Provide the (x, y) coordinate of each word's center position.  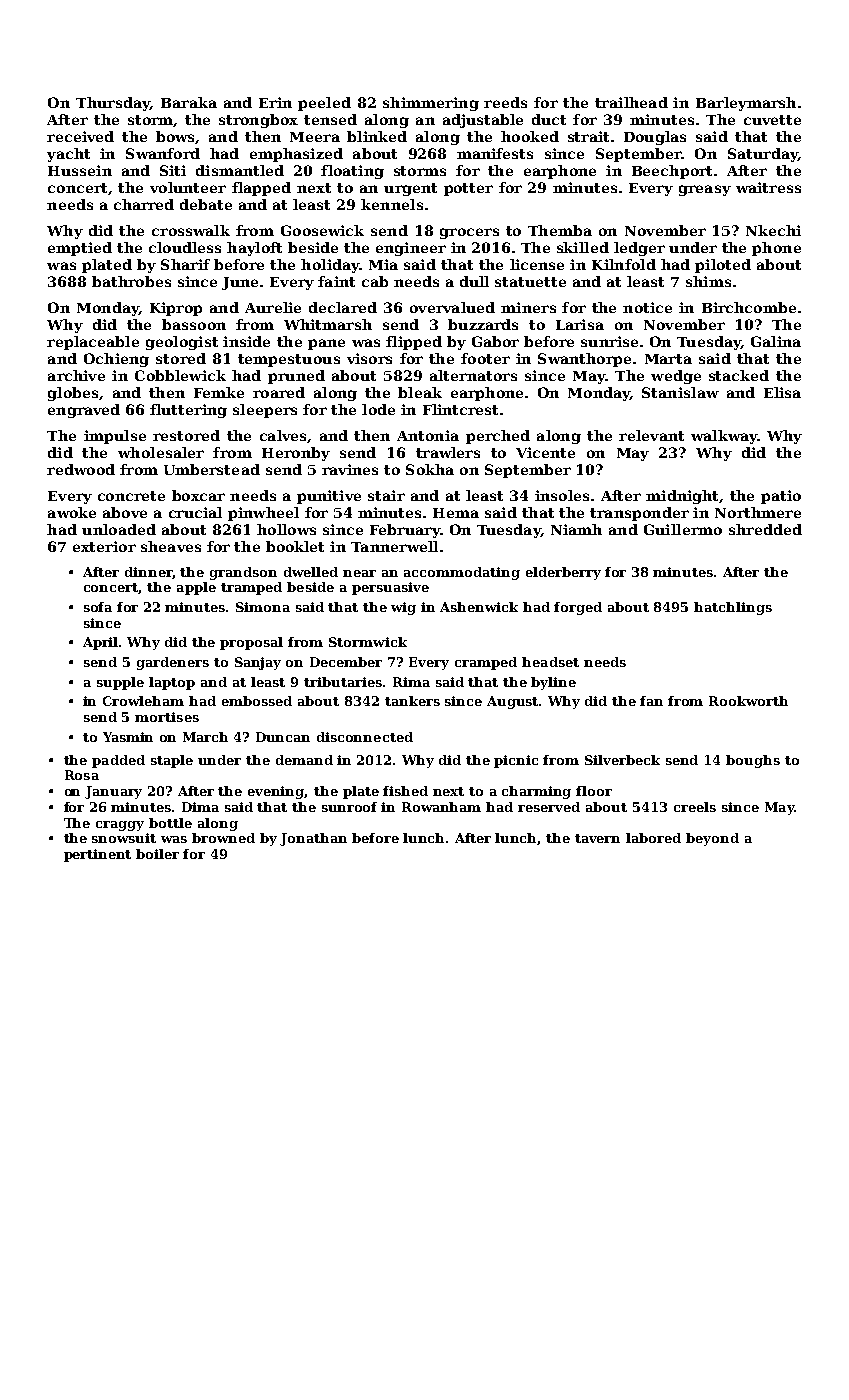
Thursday (113, 104)
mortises (167, 717)
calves (283, 435)
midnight (682, 497)
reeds (505, 102)
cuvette (772, 120)
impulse (115, 437)
